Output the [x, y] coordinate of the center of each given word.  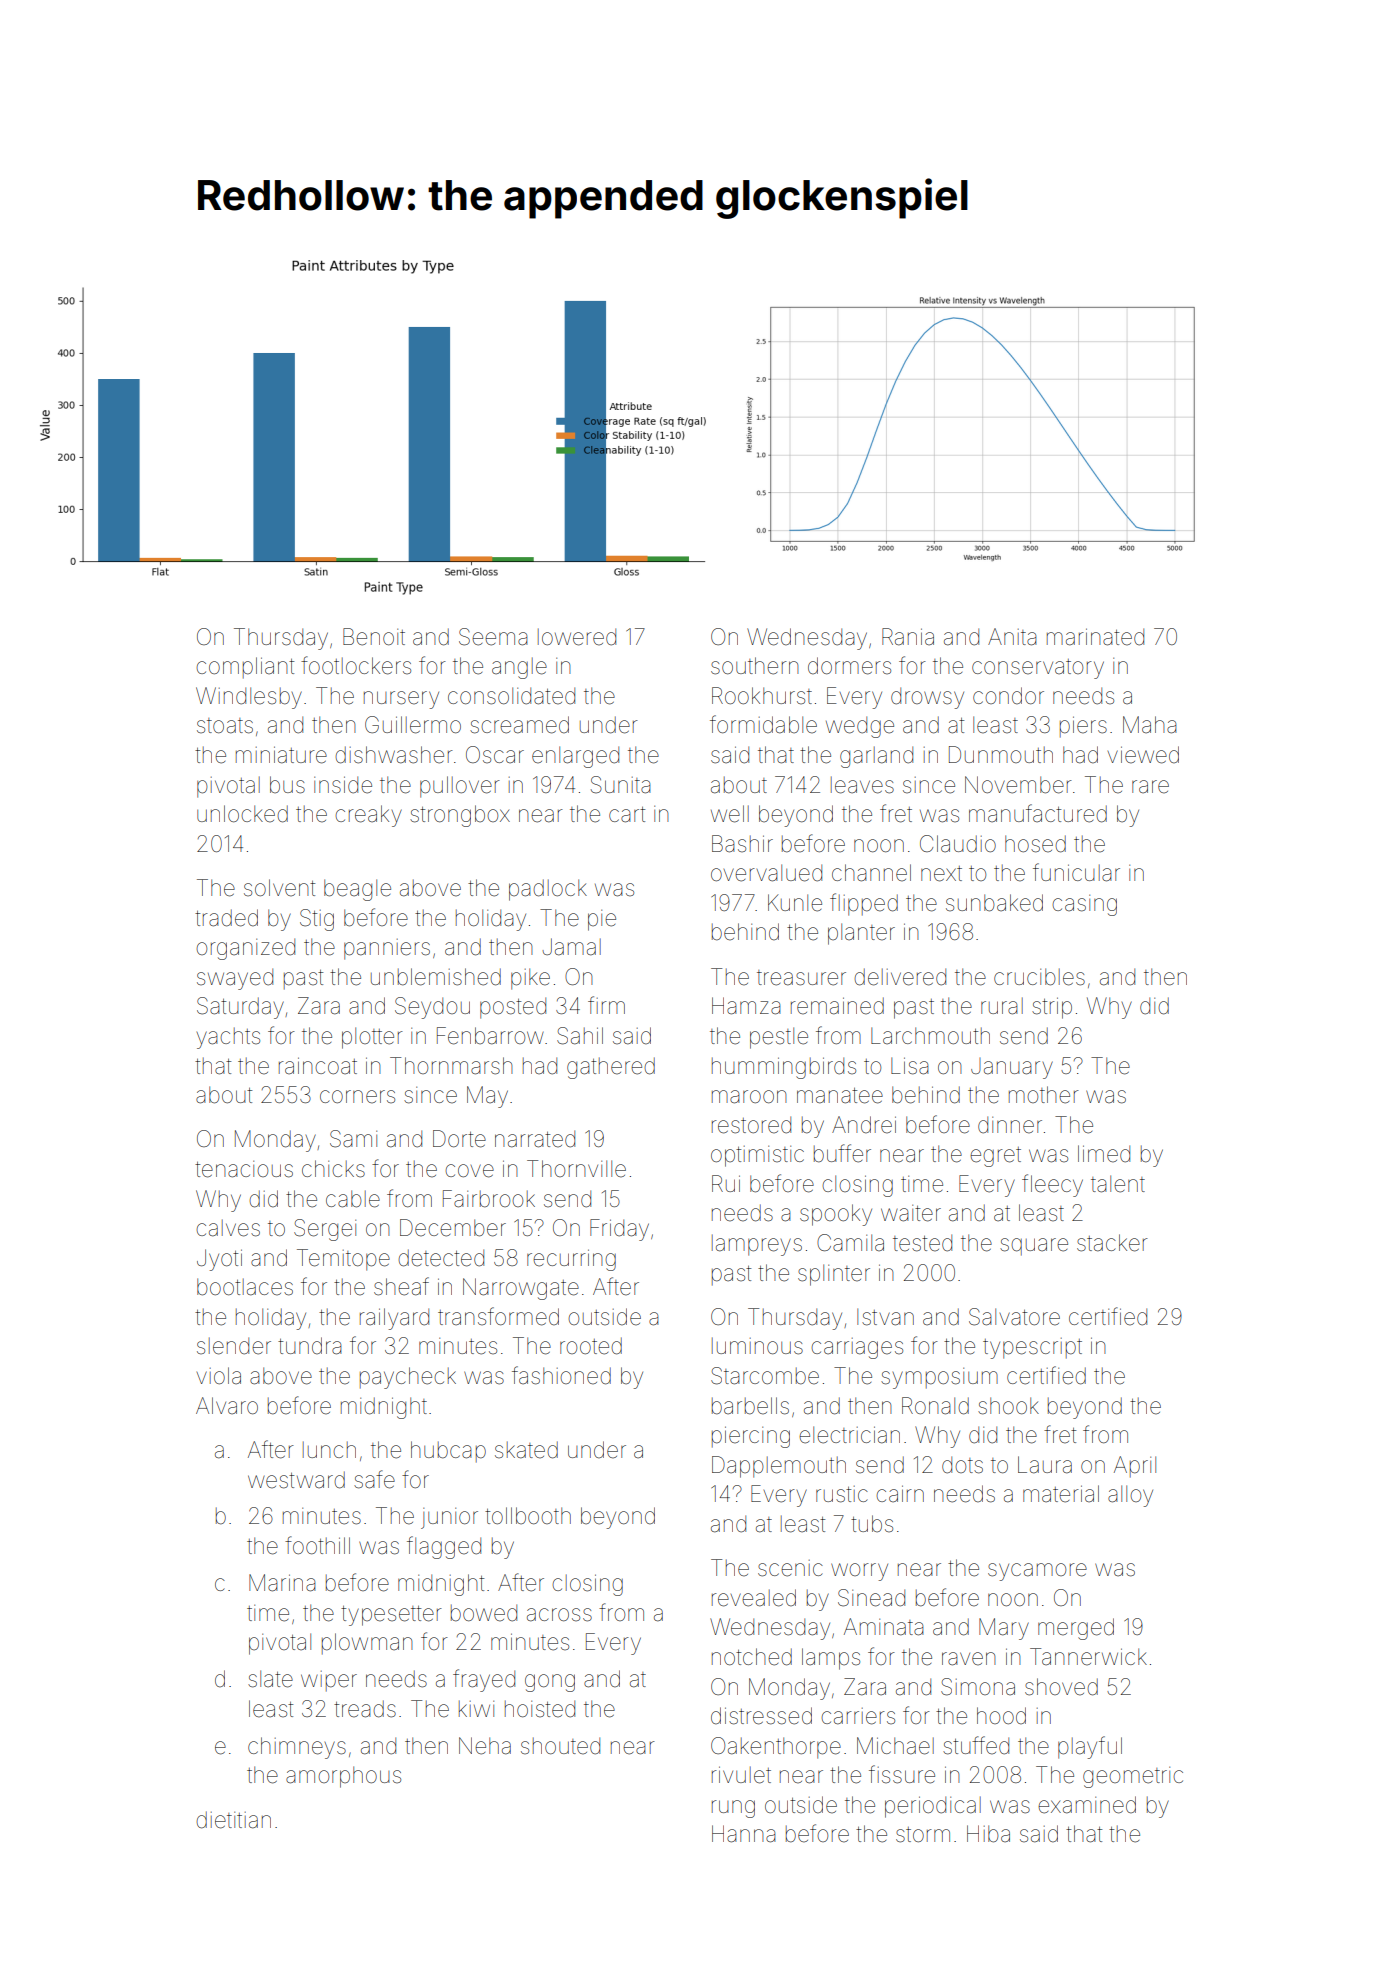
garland [876, 757]
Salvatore [1014, 1317]
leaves [862, 785]
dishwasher [394, 755]
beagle [357, 890]
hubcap [448, 1451]
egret [995, 1157]
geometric [1133, 1777]
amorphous [343, 1777]
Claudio [958, 844]
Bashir [742, 844]
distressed [761, 1716]
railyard [394, 1319]
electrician [849, 1435]
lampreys [757, 1245]
